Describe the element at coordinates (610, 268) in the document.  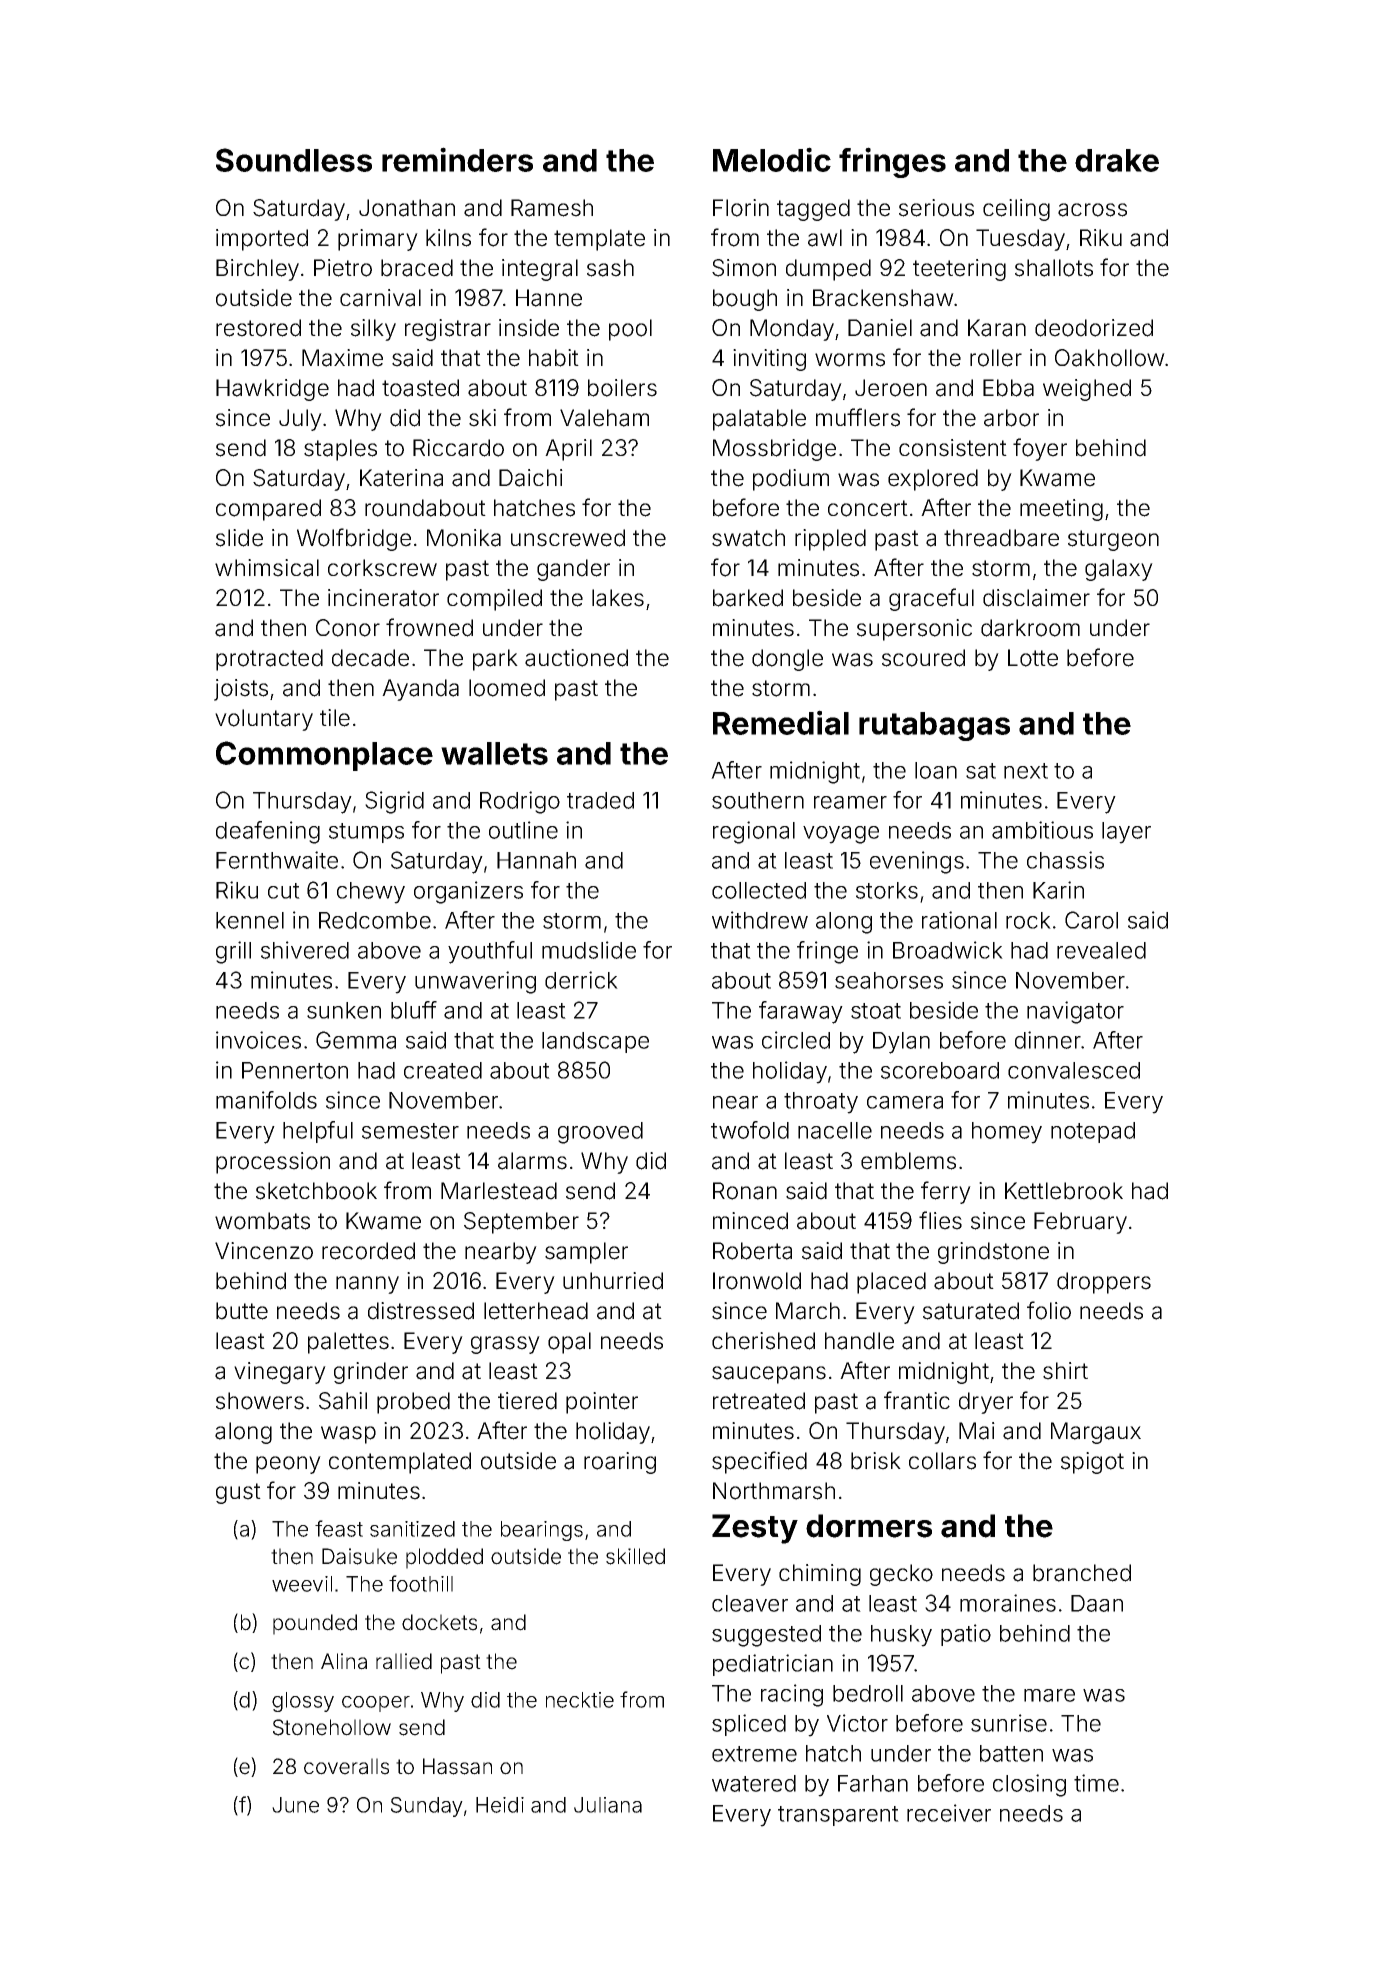
I see `sash` at that location.
